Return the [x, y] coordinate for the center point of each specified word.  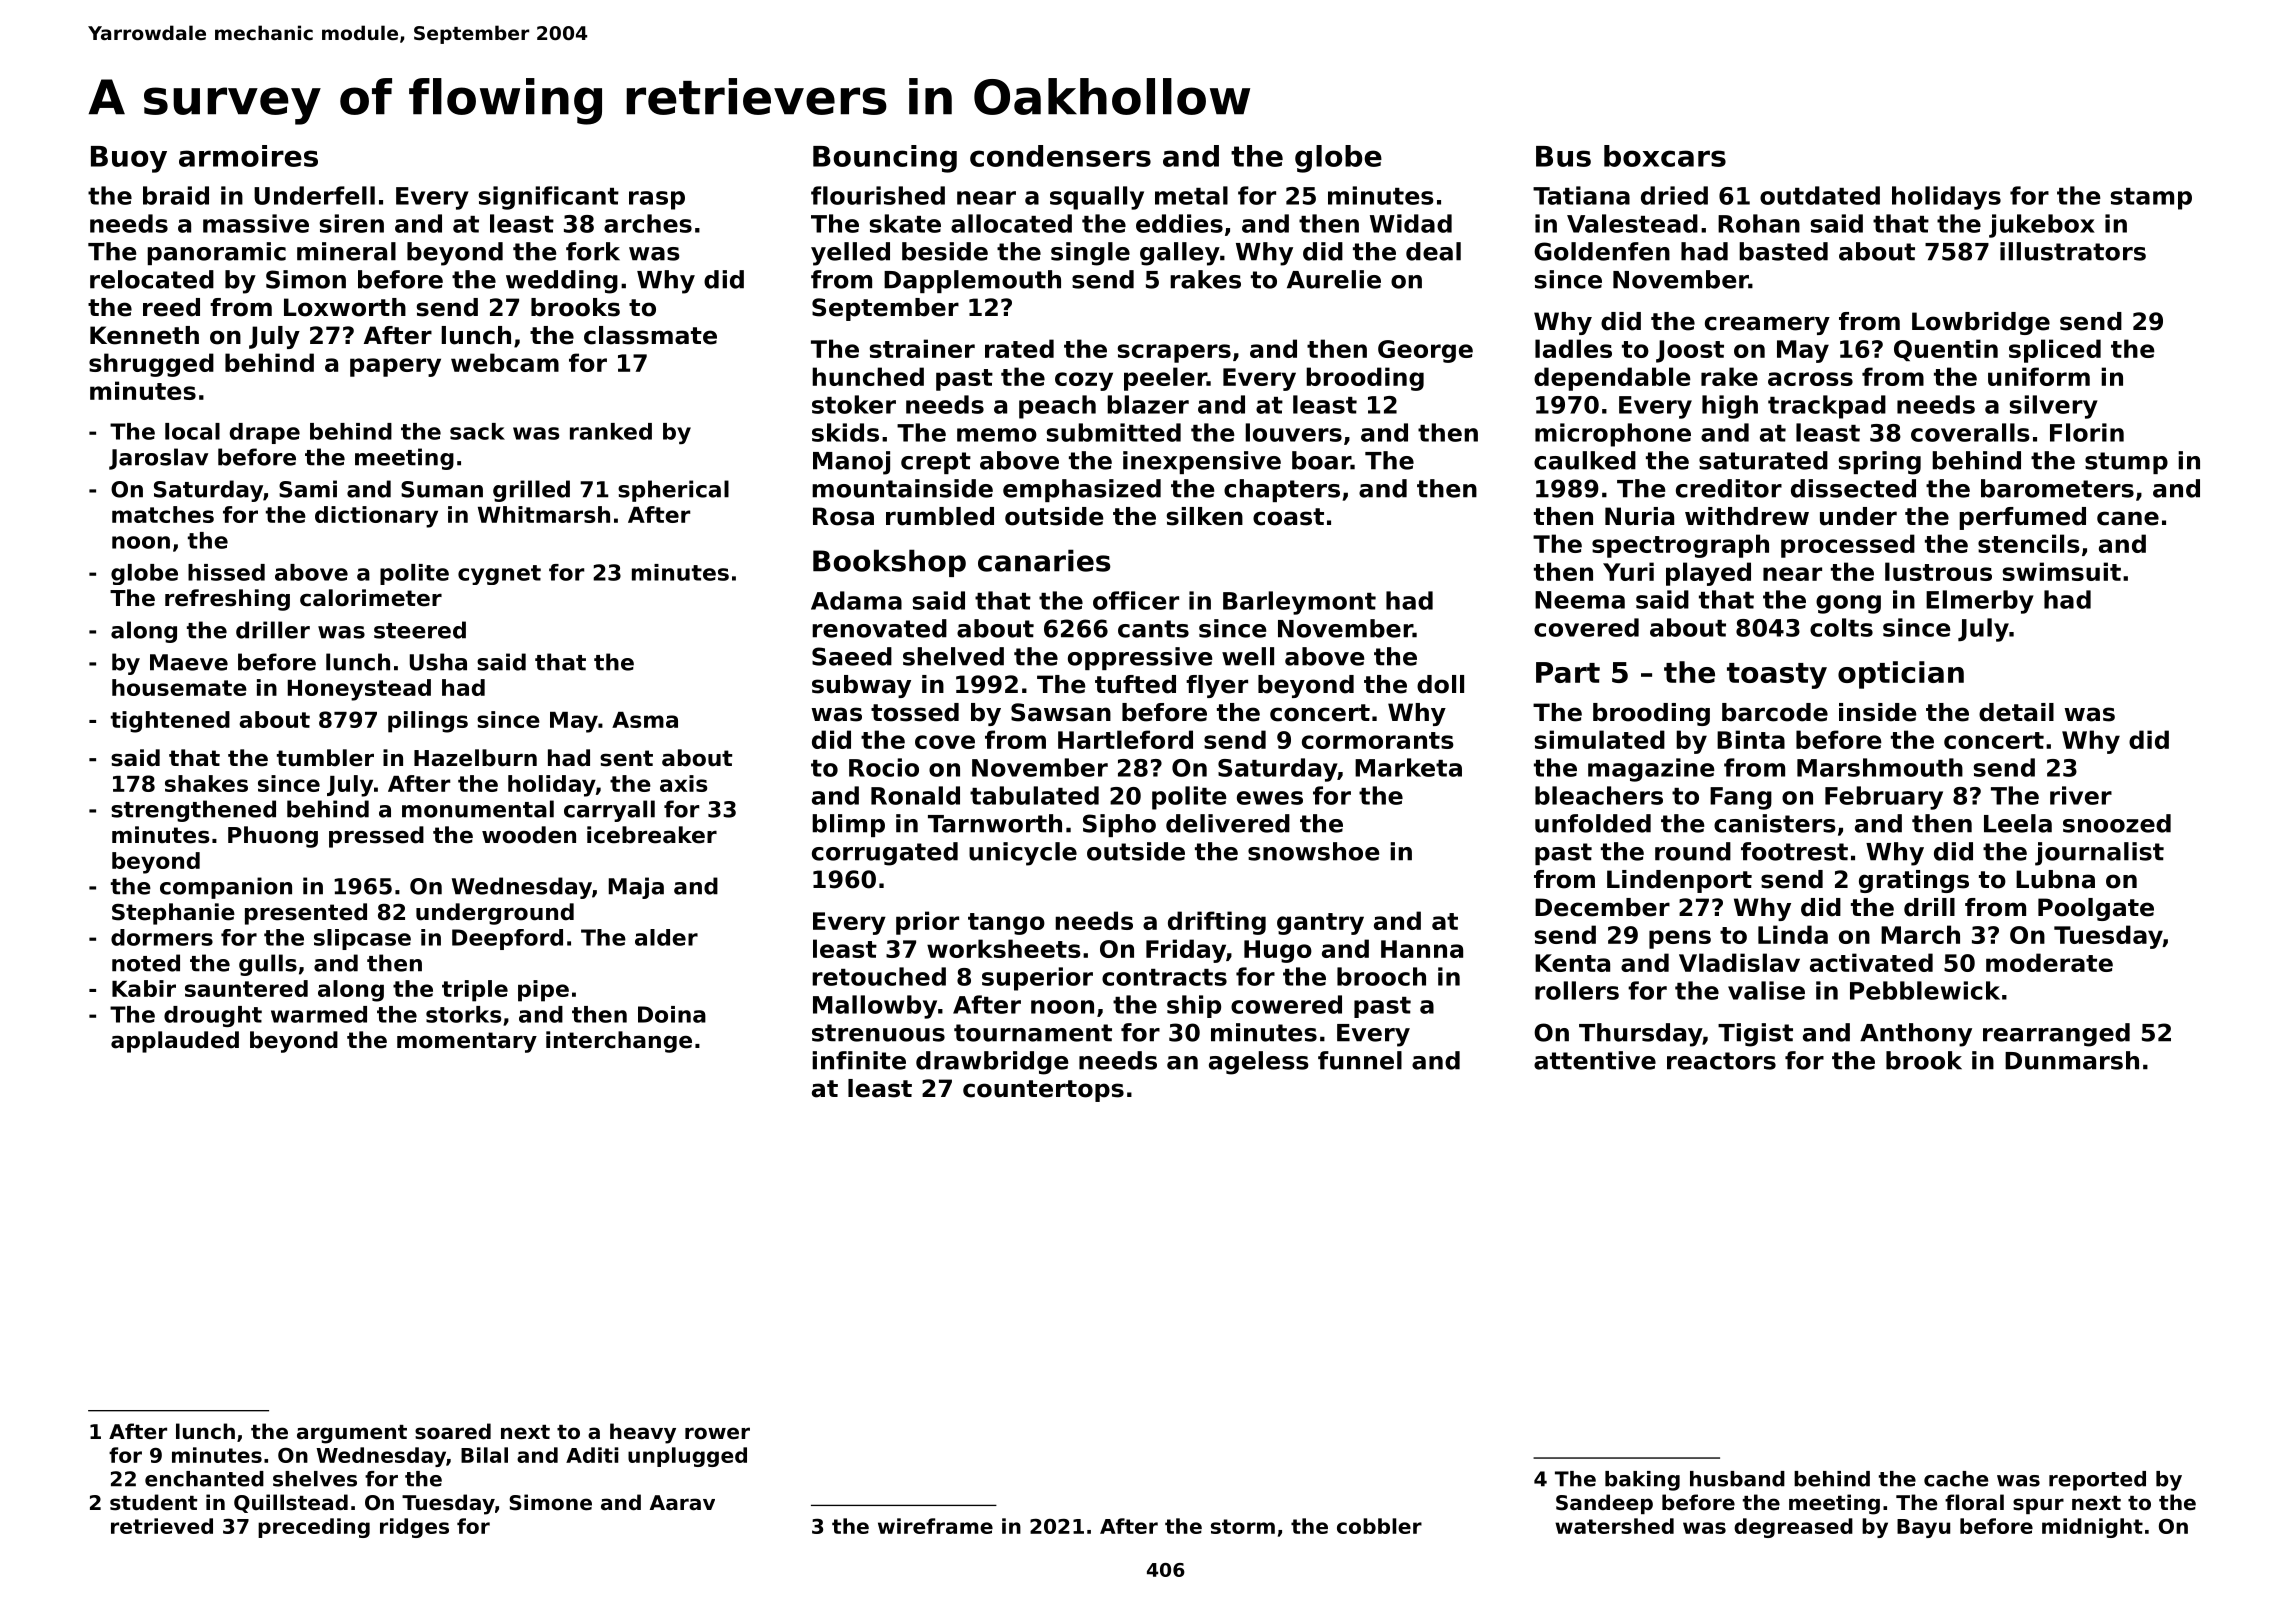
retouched [879, 976]
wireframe [935, 1526]
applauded [175, 1042]
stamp [2151, 199]
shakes [206, 783]
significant [549, 198]
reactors [1721, 1061]
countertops [1043, 1091]
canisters [1775, 823]
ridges [414, 1528]
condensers [1060, 156]
